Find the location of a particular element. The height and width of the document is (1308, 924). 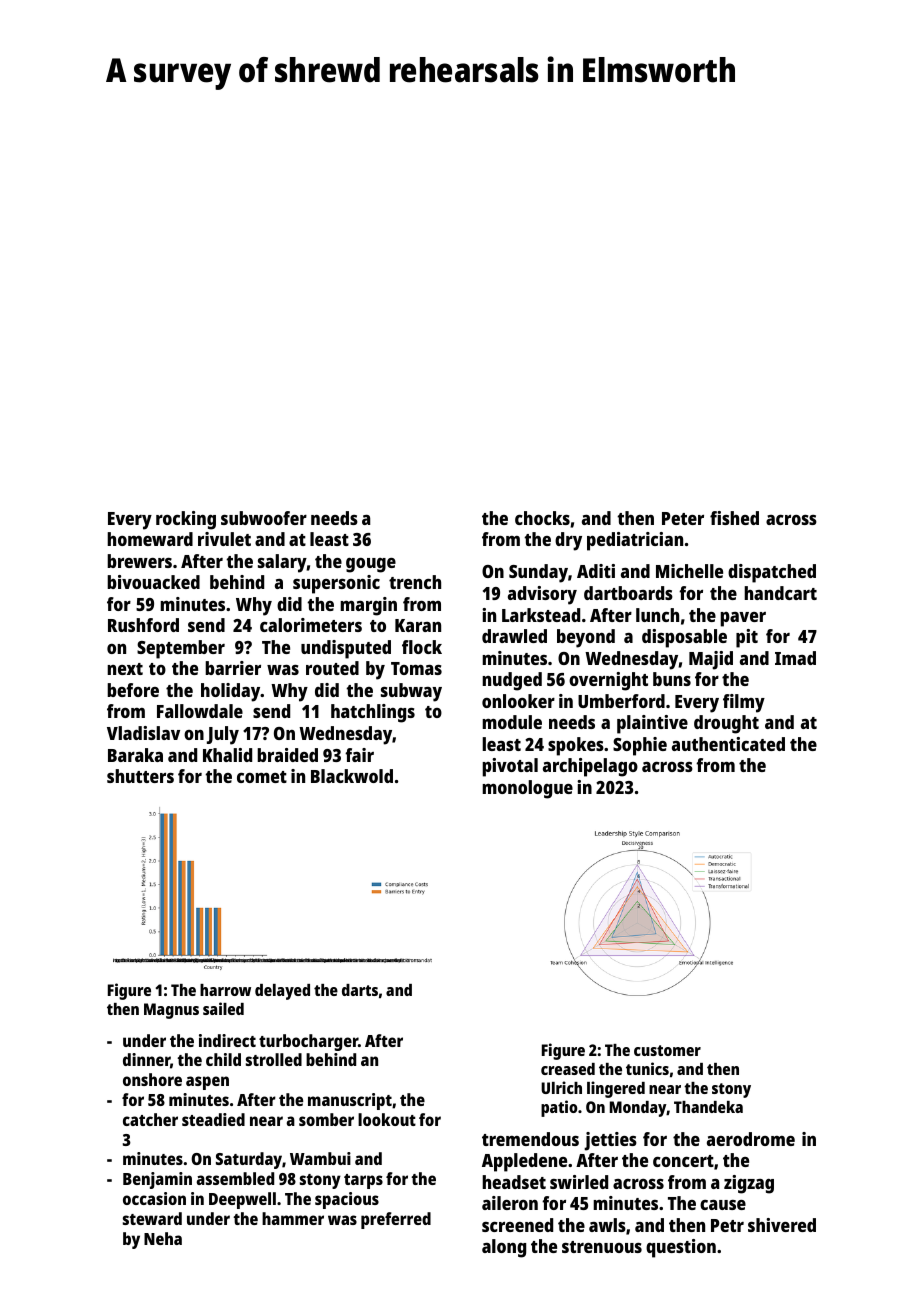

nudged is located at coordinates (512, 681).
